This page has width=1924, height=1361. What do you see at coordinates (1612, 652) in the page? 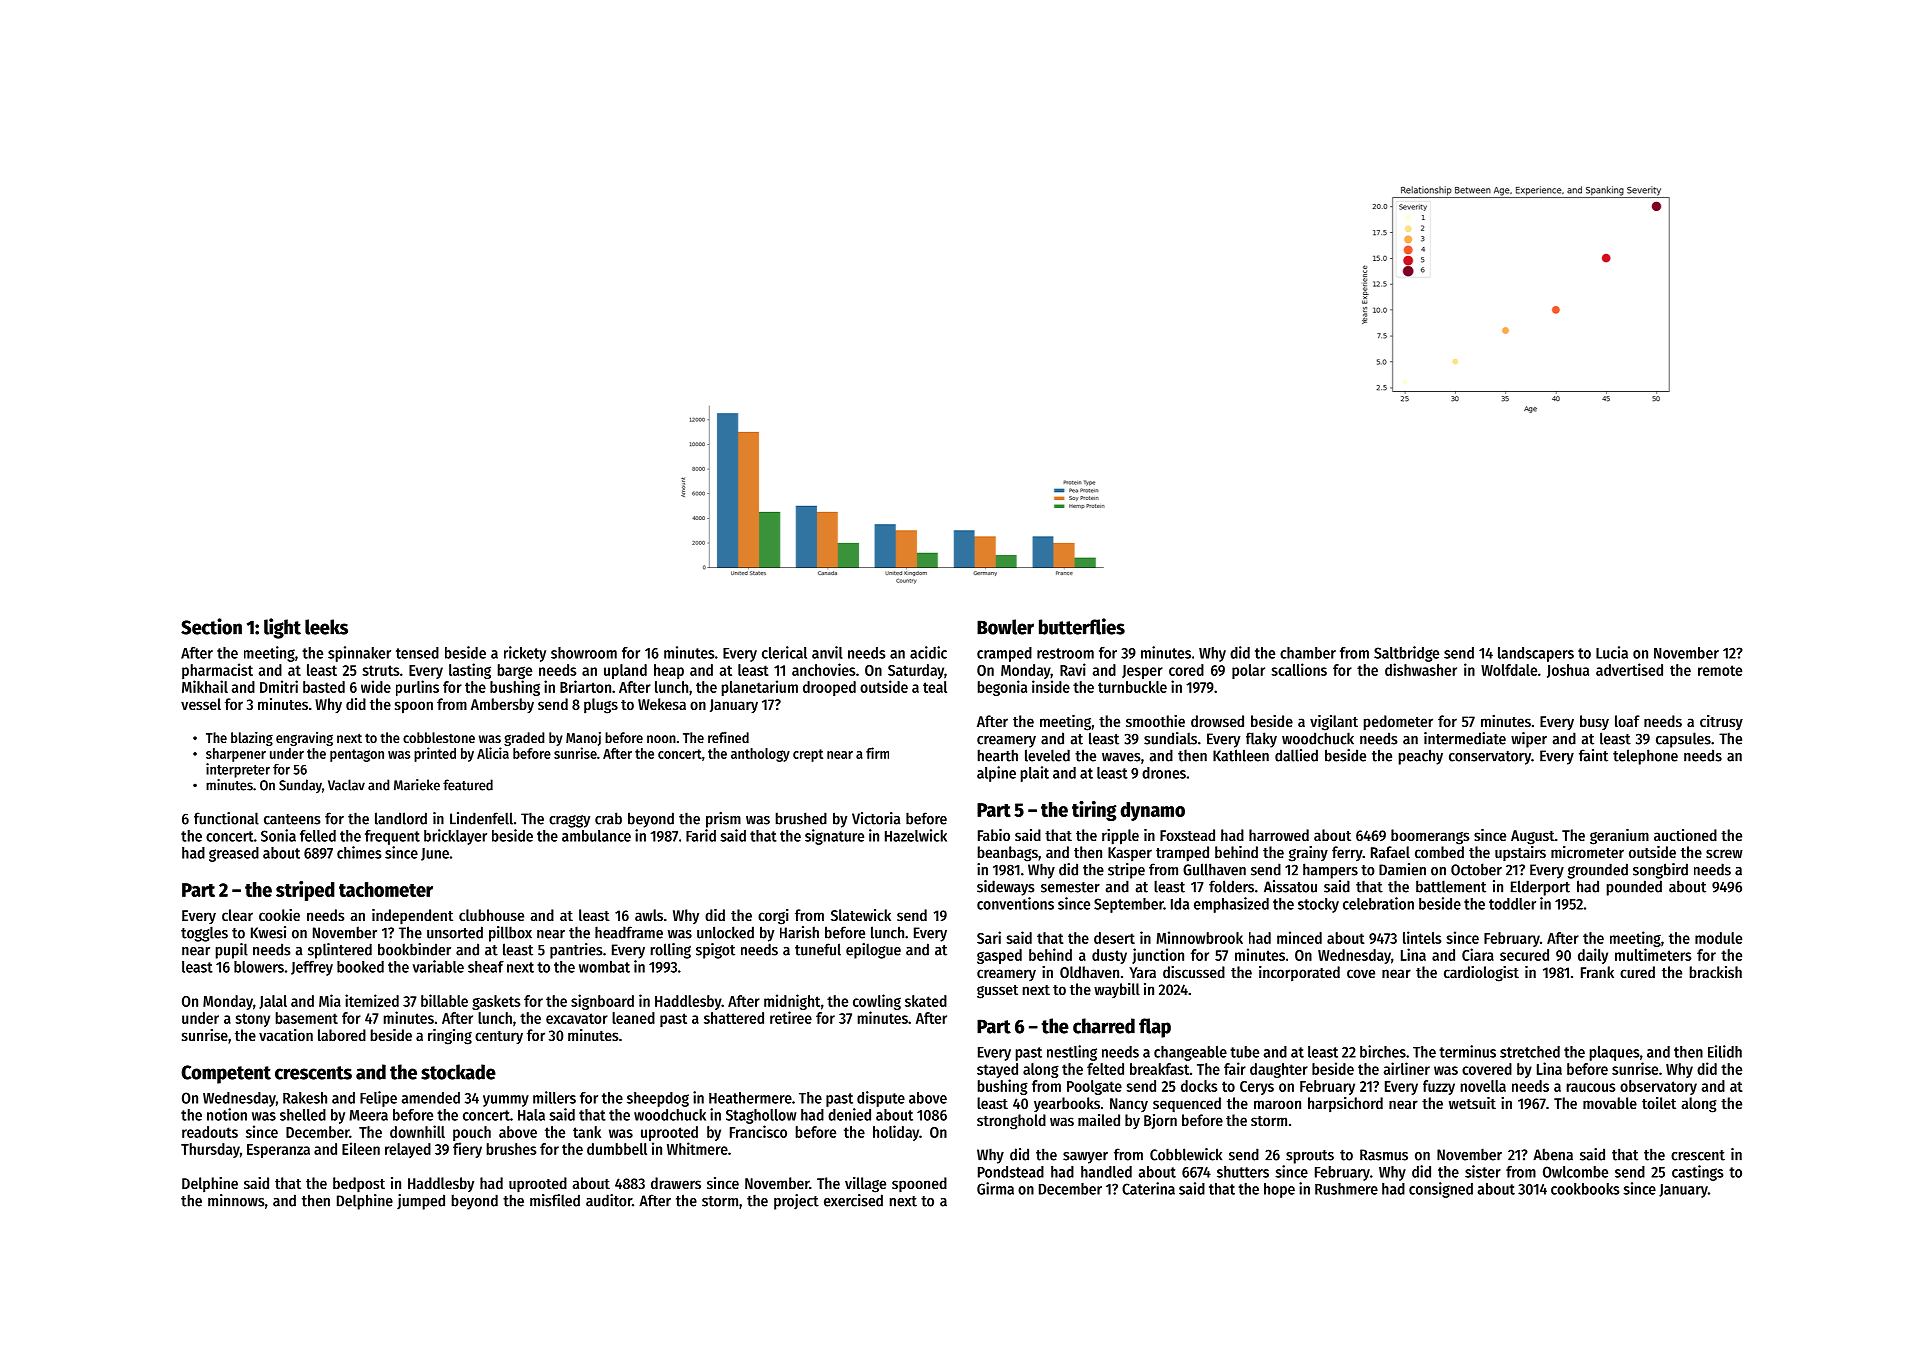
I see `Lucia` at bounding box center [1612, 652].
